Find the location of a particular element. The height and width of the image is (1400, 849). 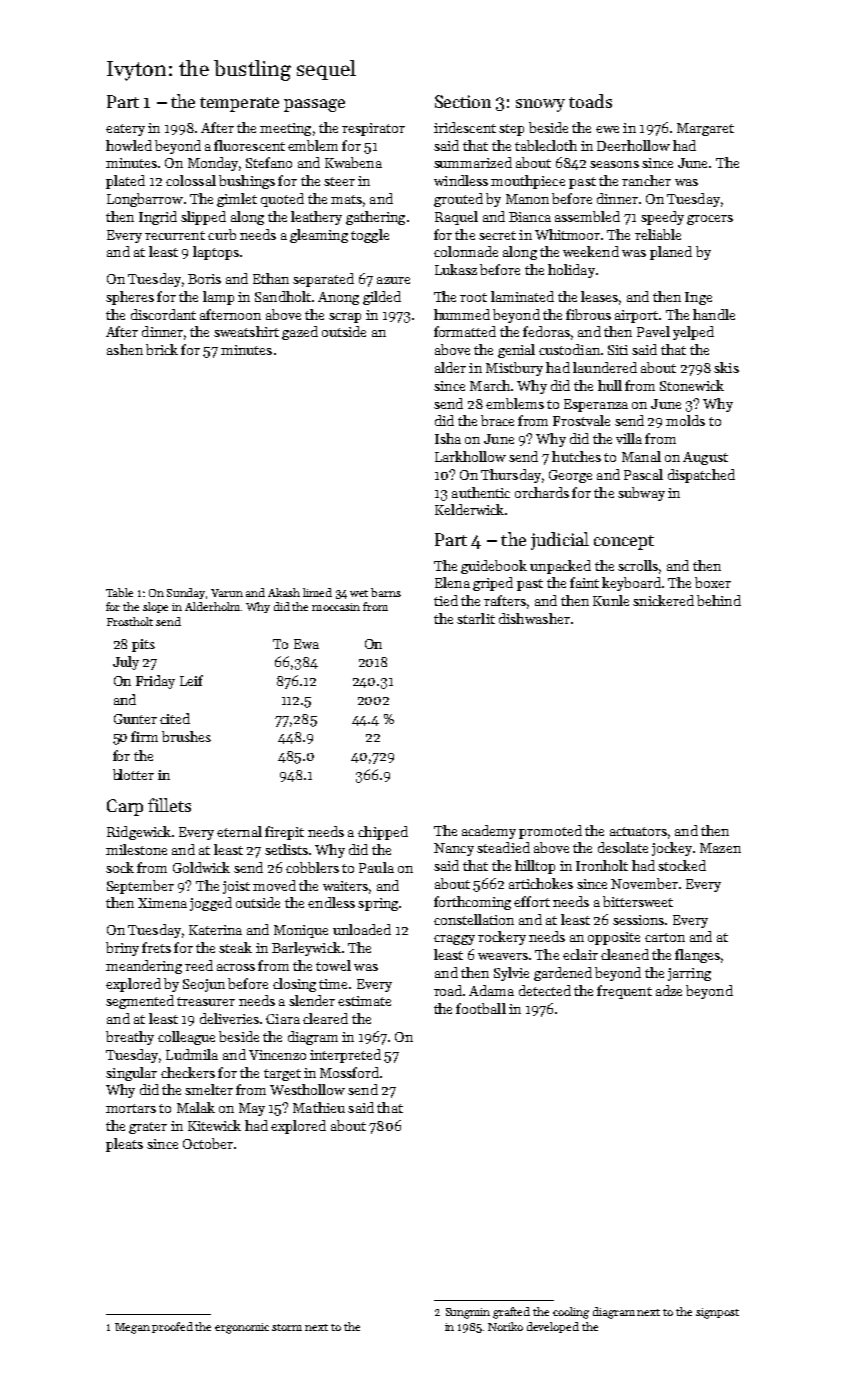

Section is located at coordinates (463, 101).
